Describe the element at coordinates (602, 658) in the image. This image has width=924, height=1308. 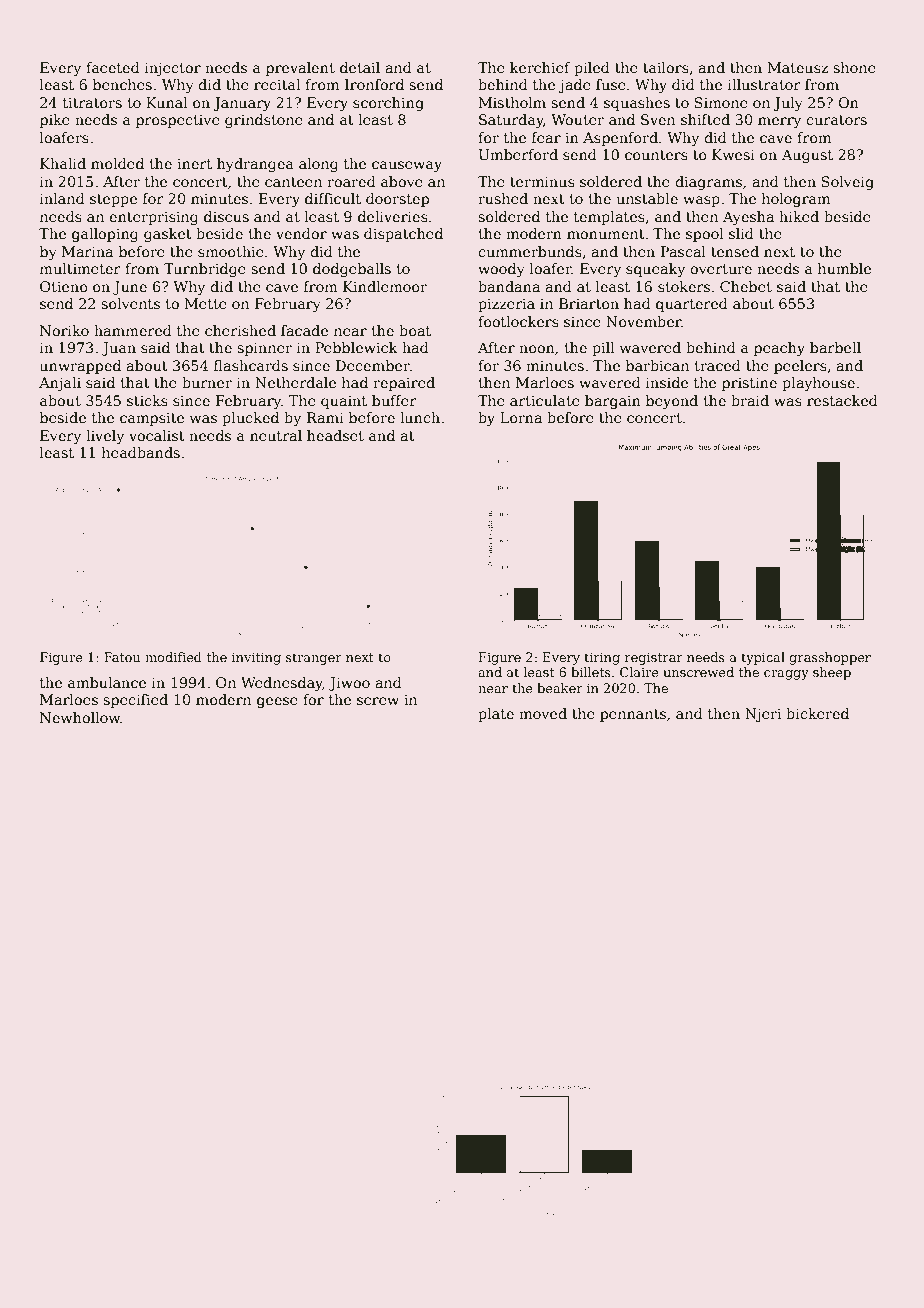
I see `tiring` at that location.
